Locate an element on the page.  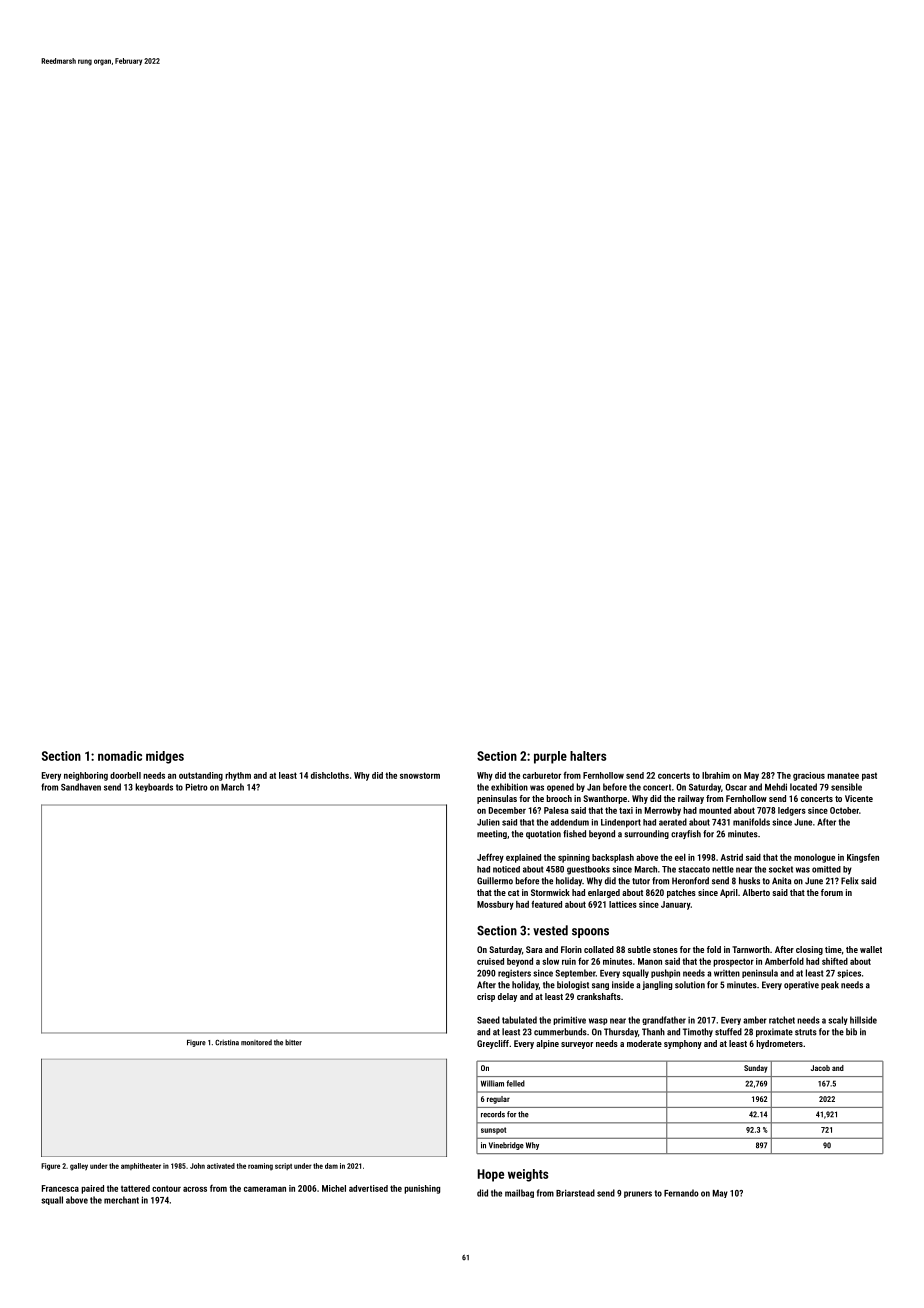
forum is located at coordinates (832, 892).
